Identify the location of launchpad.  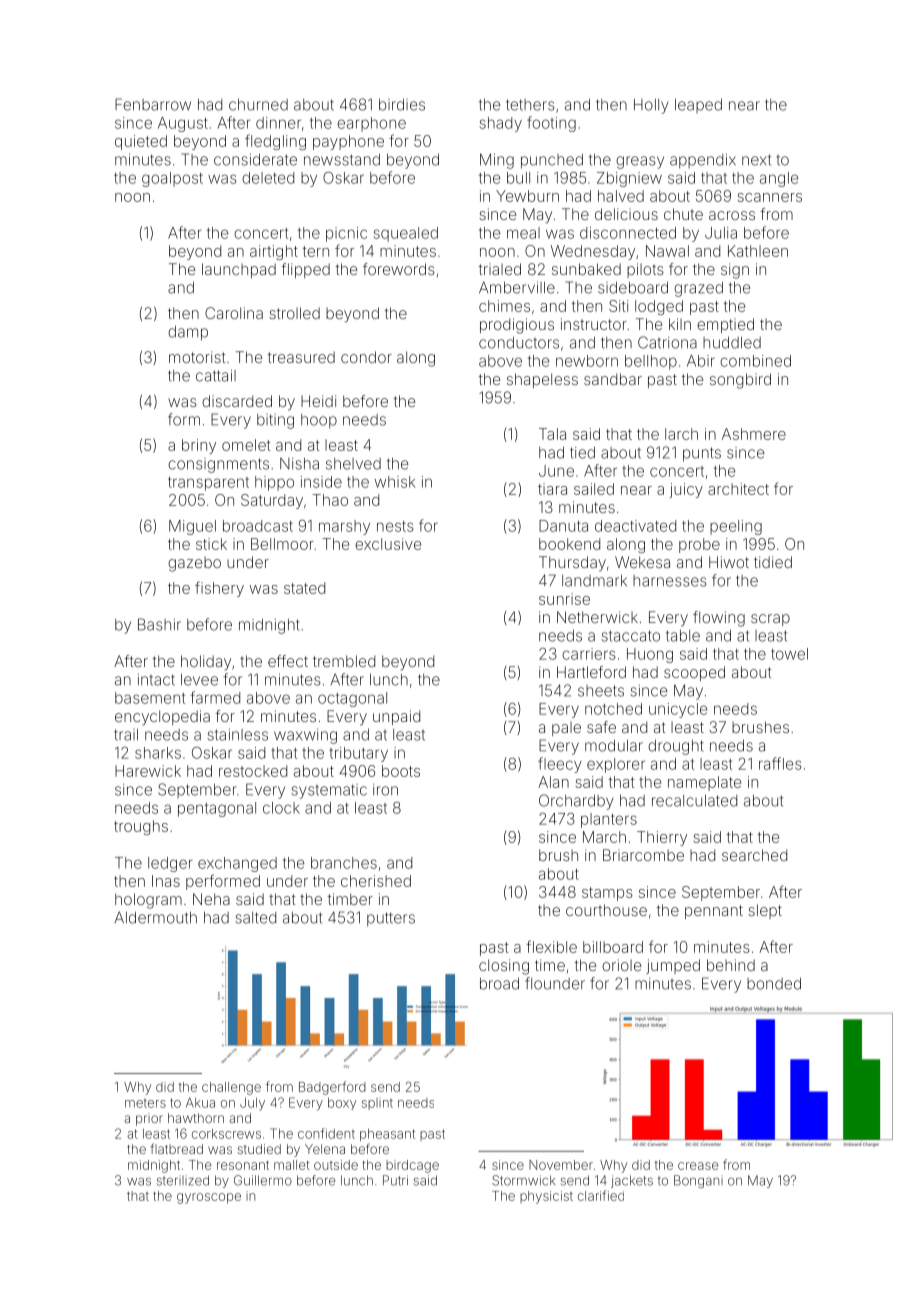
(239, 270).
